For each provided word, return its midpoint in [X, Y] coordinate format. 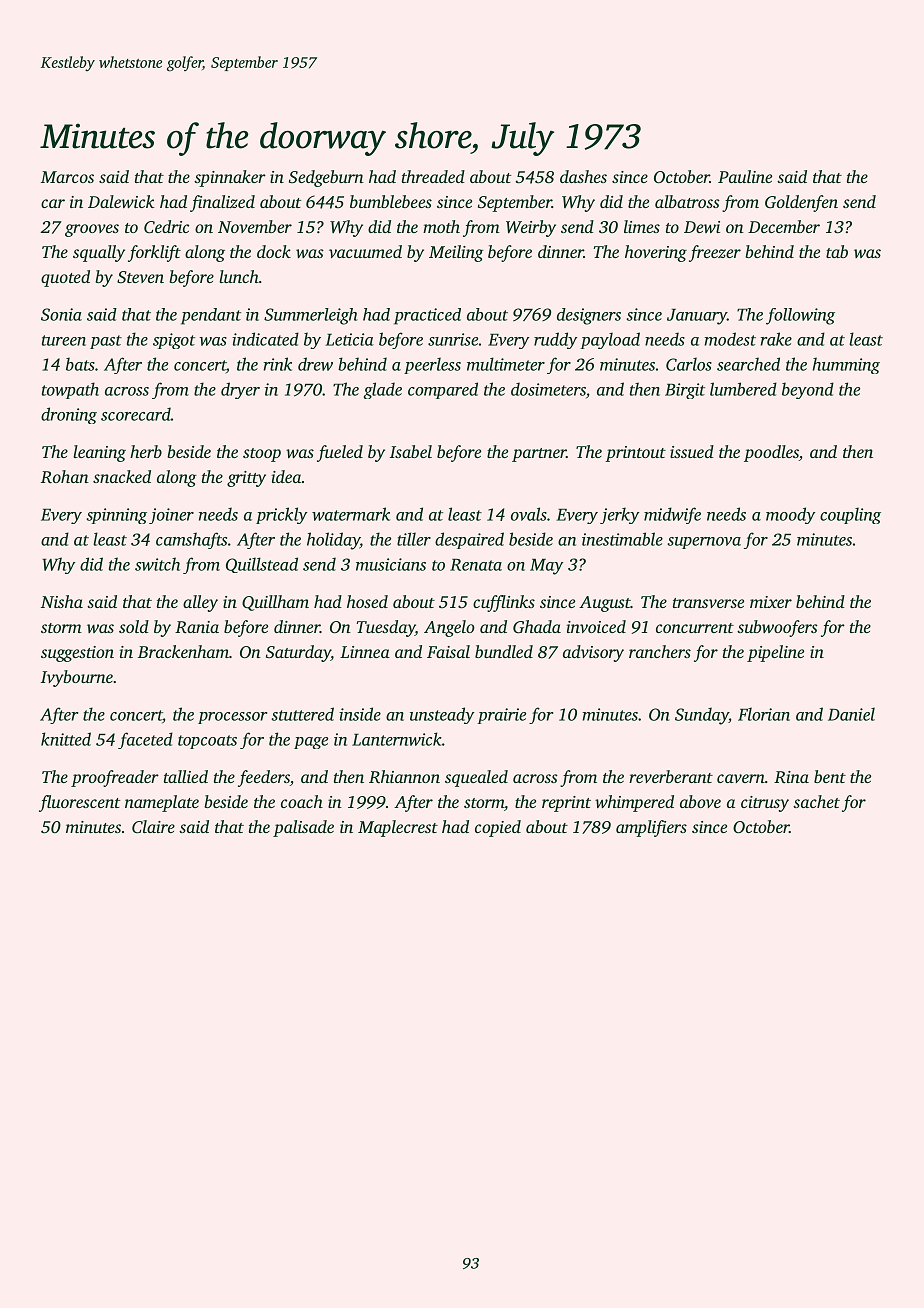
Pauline [745, 176]
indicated [265, 339]
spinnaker [230, 178]
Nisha [62, 601]
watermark [351, 514]
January [697, 317]
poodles [771, 453]
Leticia [349, 339]
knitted [66, 739]
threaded [433, 176]
